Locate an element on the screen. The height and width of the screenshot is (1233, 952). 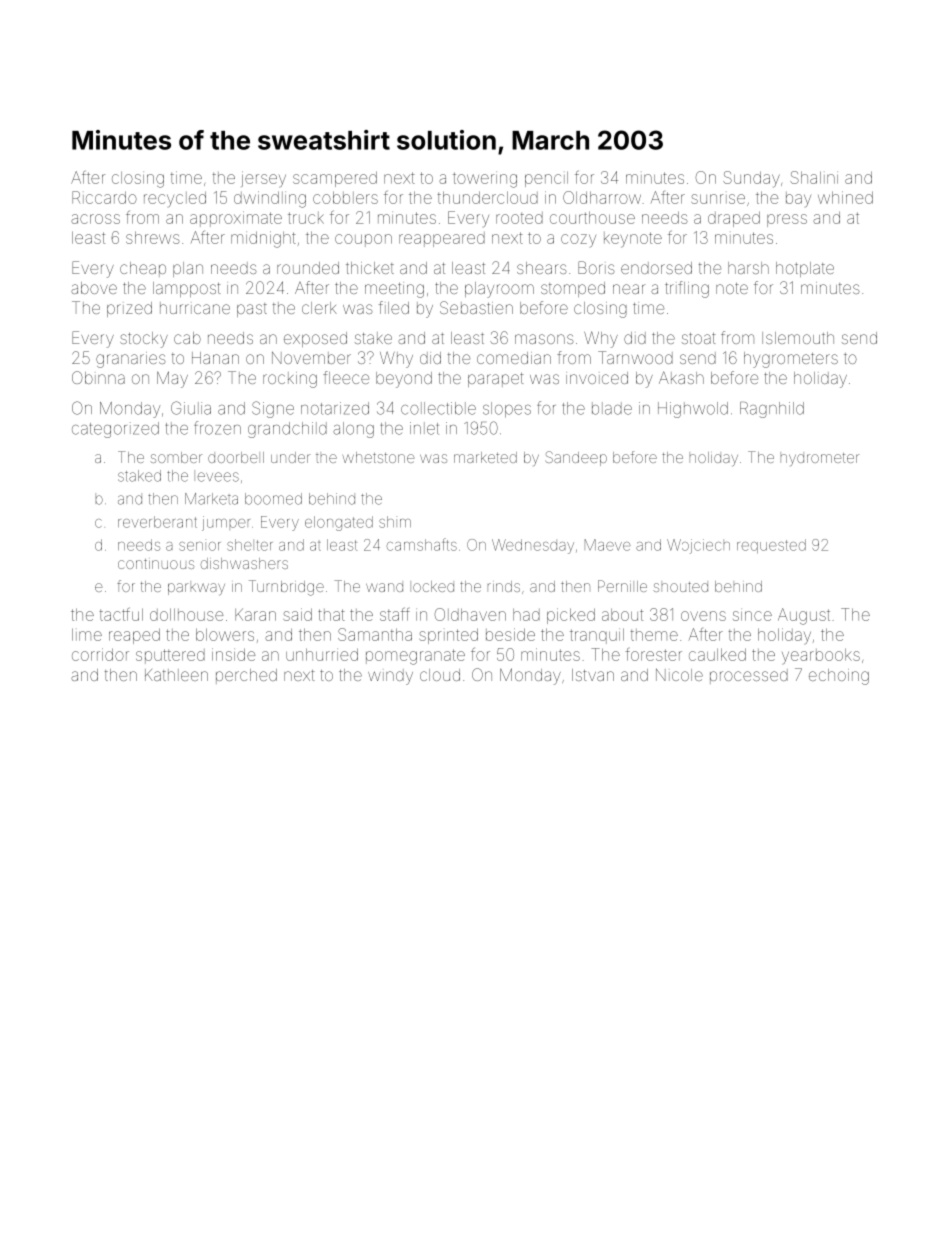
cab is located at coordinates (187, 338).
